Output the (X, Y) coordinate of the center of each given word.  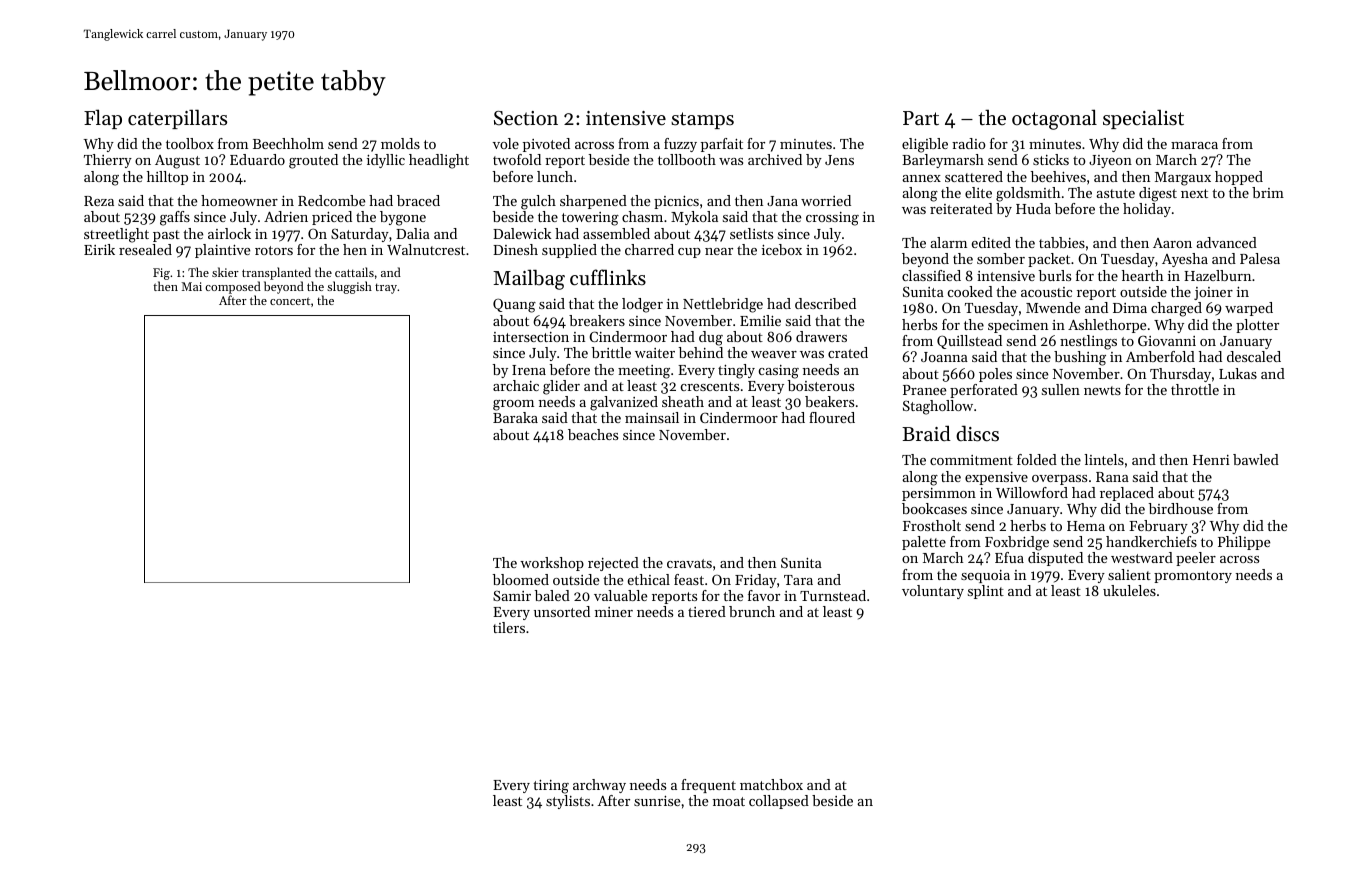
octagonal (1054, 119)
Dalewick (522, 233)
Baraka (515, 417)
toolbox (190, 143)
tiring (551, 787)
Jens (839, 160)
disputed (1055, 559)
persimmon (939, 494)
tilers (509, 627)
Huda (1033, 208)
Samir (512, 595)
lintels (1104, 459)
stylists (568, 802)
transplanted (276, 273)
